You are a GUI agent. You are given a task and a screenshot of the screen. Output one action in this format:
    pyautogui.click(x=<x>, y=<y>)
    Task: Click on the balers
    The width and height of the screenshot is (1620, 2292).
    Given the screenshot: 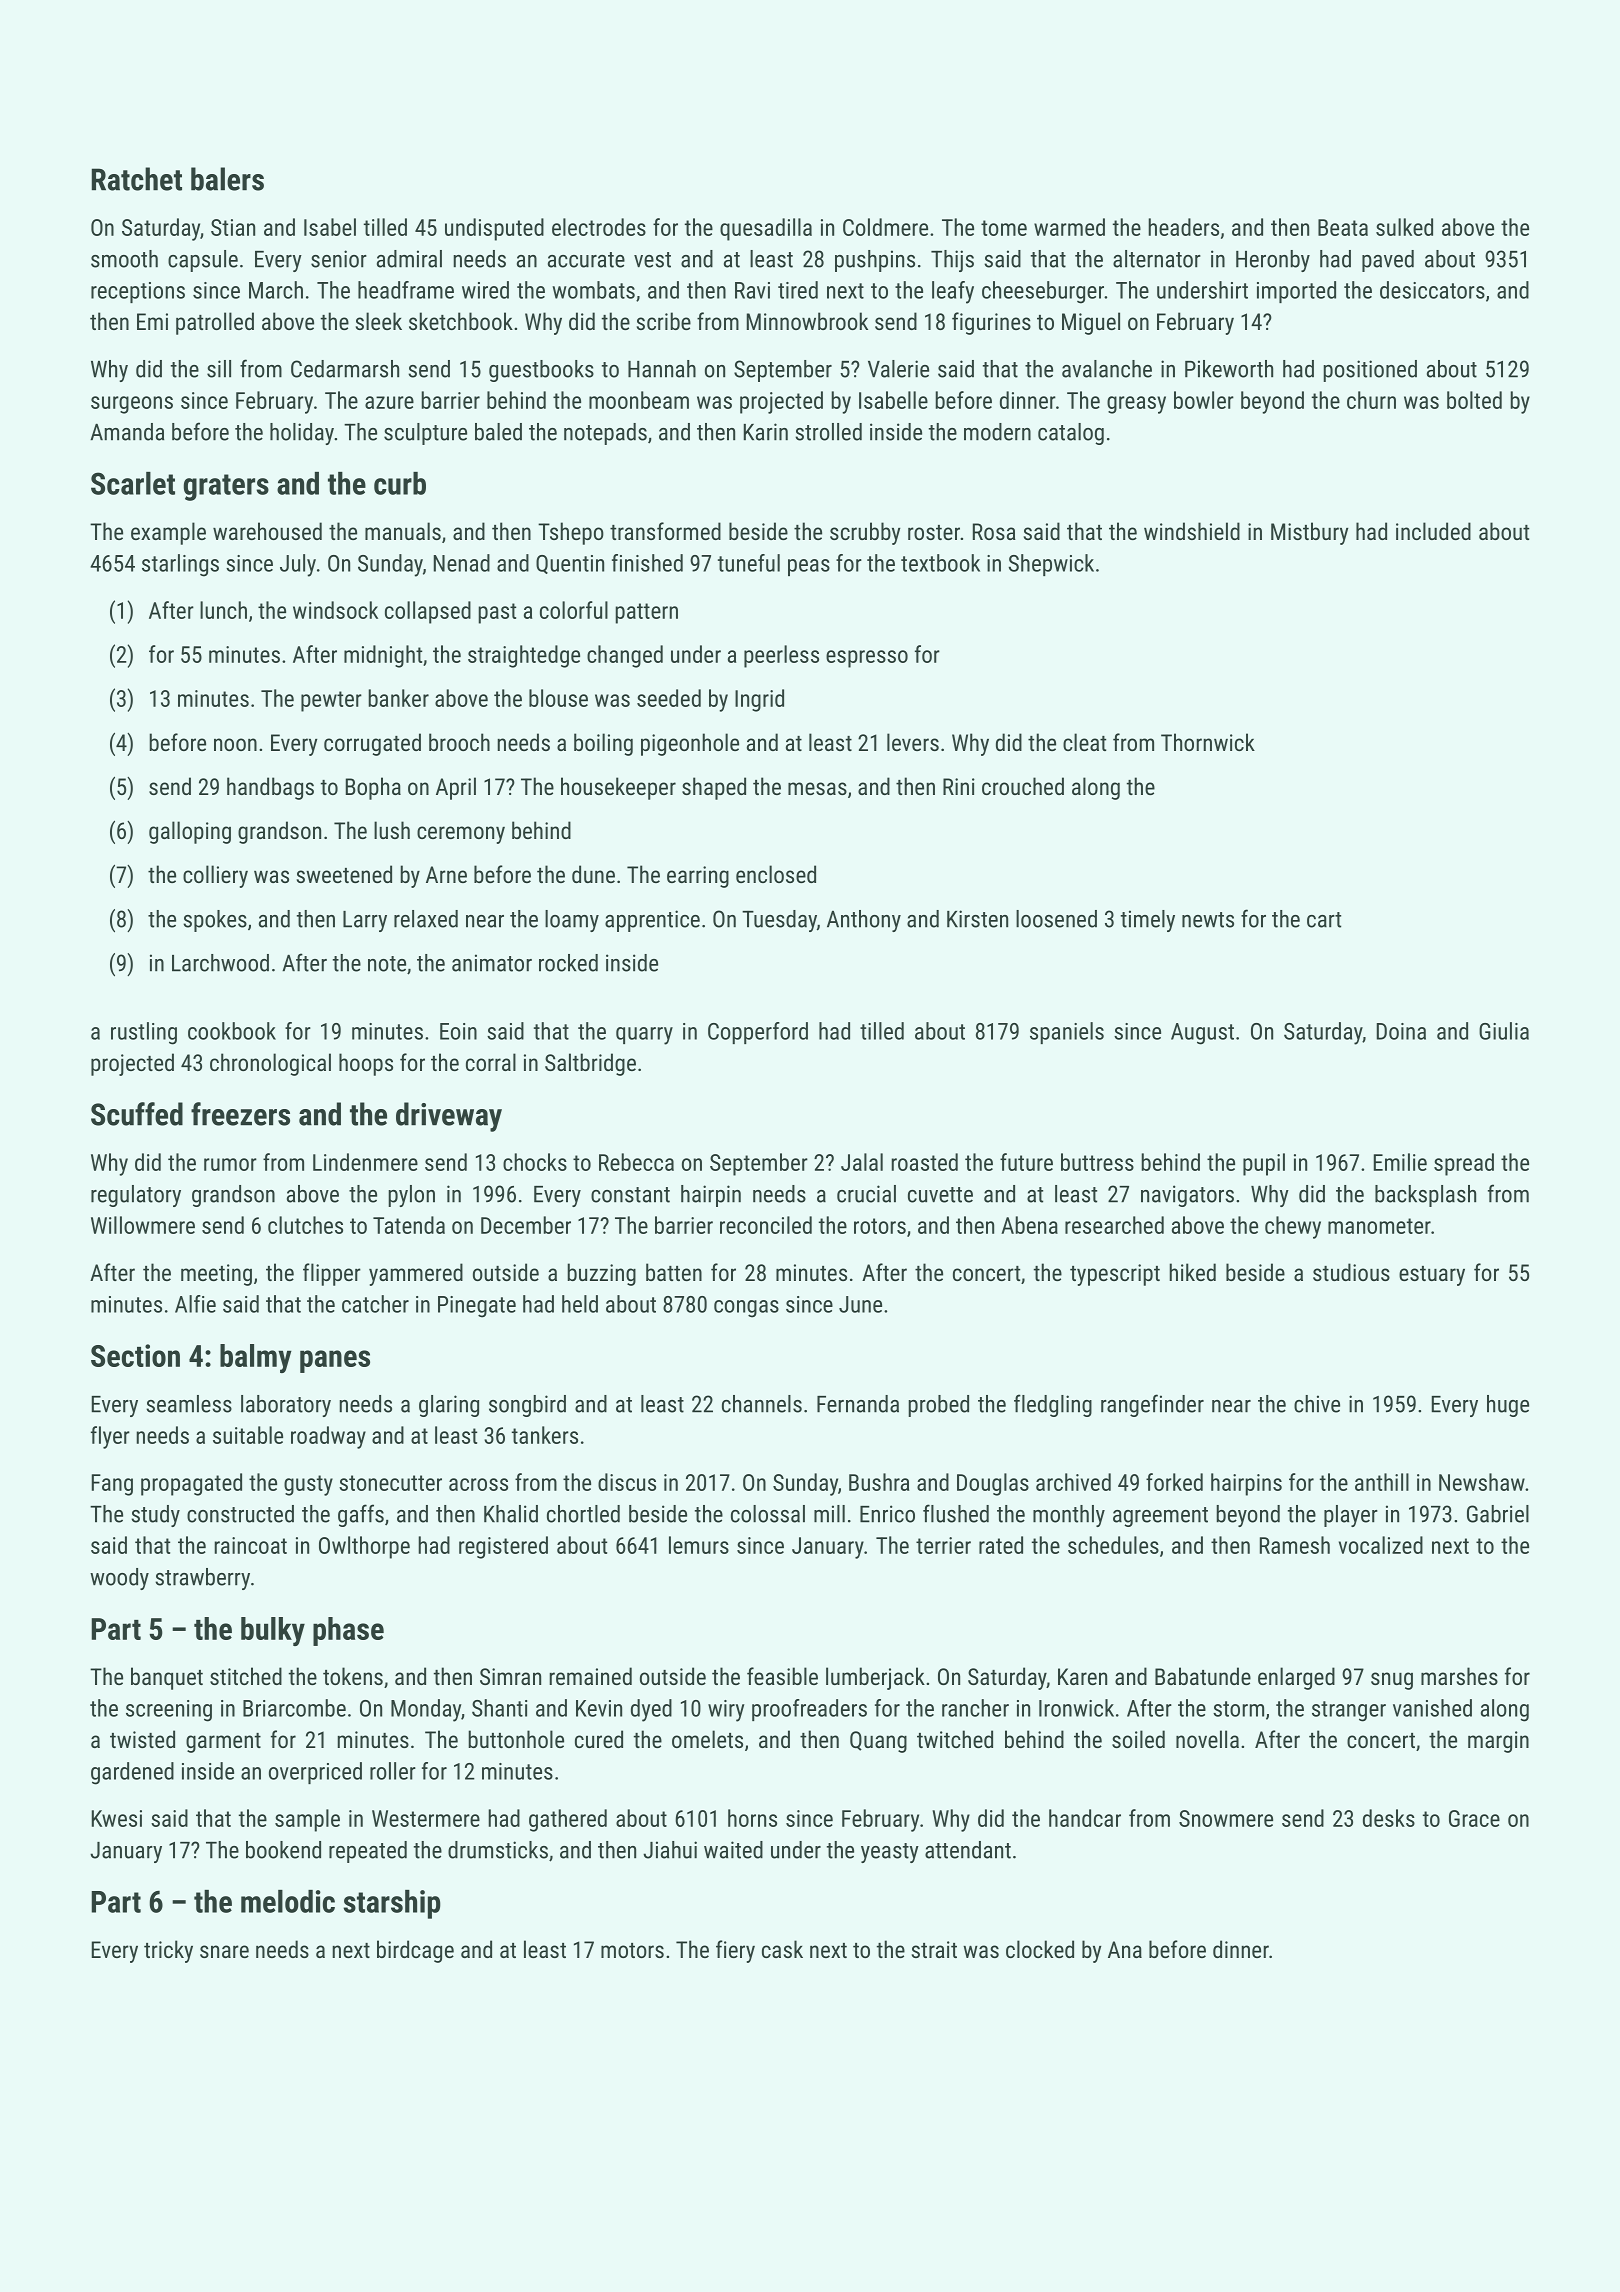 What is the action you would take?
    pyautogui.click(x=227, y=179)
